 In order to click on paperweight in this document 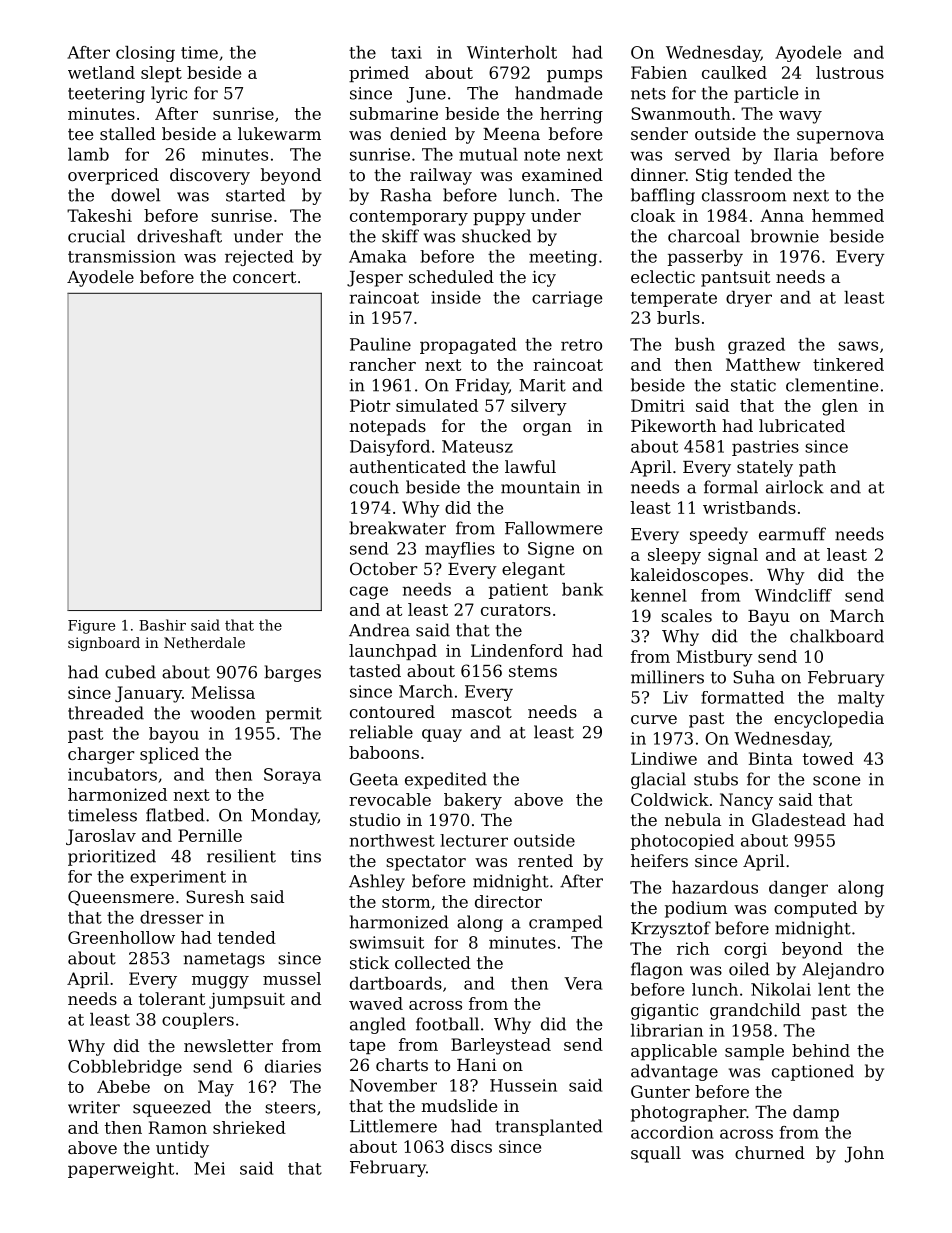, I will do `click(121, 1170)`.
